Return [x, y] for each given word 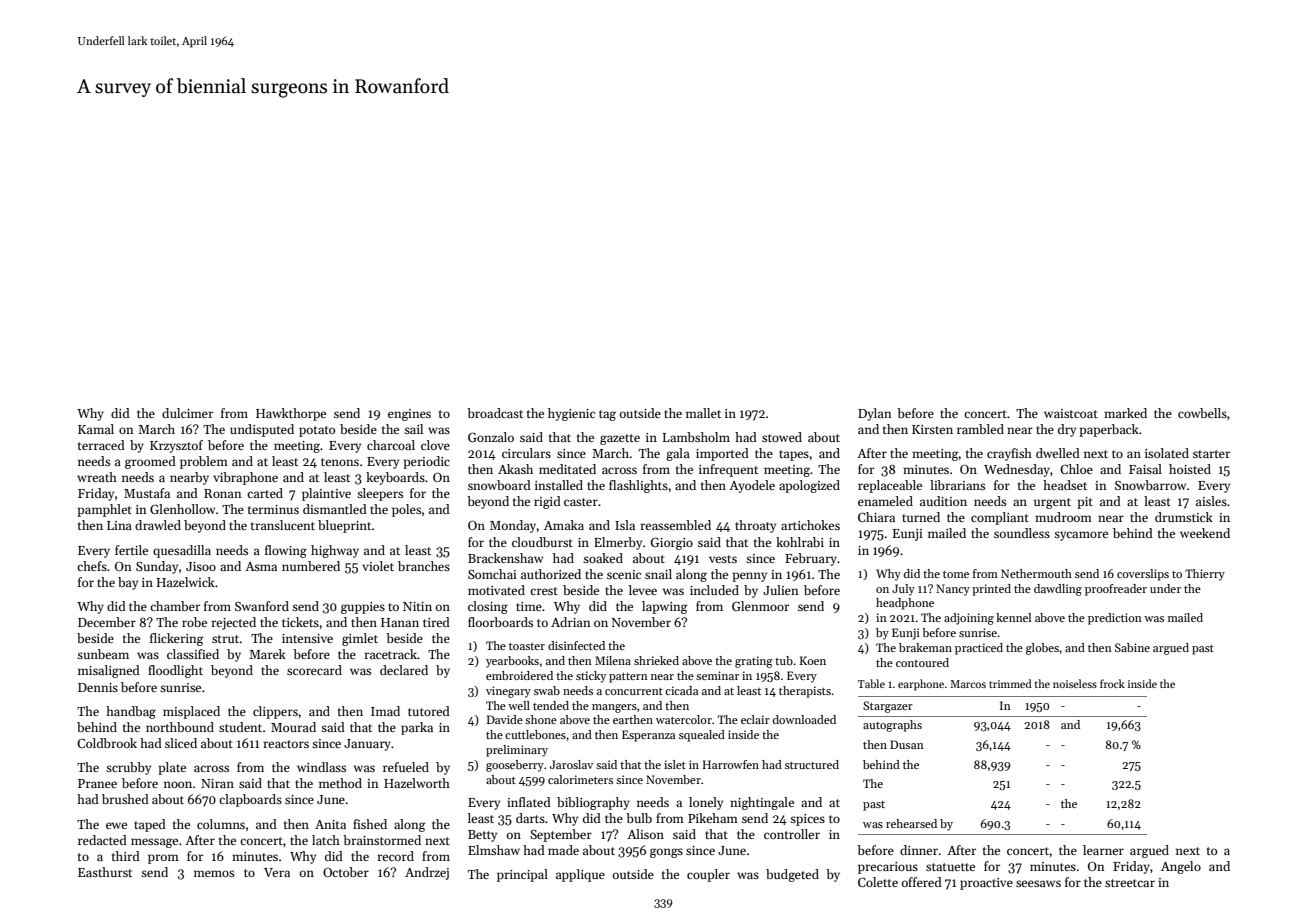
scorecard [314, 670]
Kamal [96, 429]
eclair [755, 719]
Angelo [1181, 867]
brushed [125, 799]
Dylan [875, 414]
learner [1103, 850]
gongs [666, 853]
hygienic [571, 414]
